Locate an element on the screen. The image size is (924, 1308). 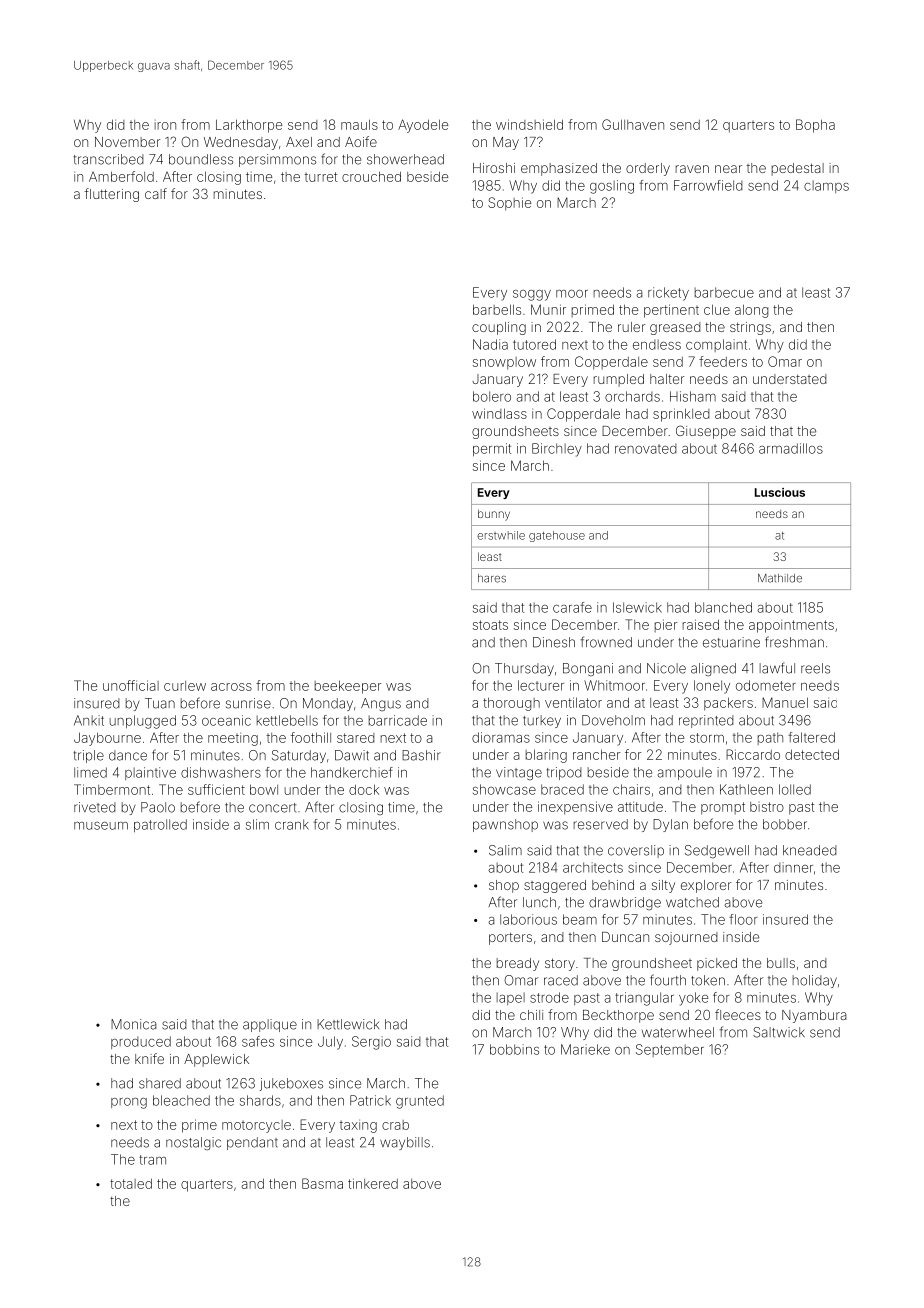
story is located at coordinates (560, 964).
